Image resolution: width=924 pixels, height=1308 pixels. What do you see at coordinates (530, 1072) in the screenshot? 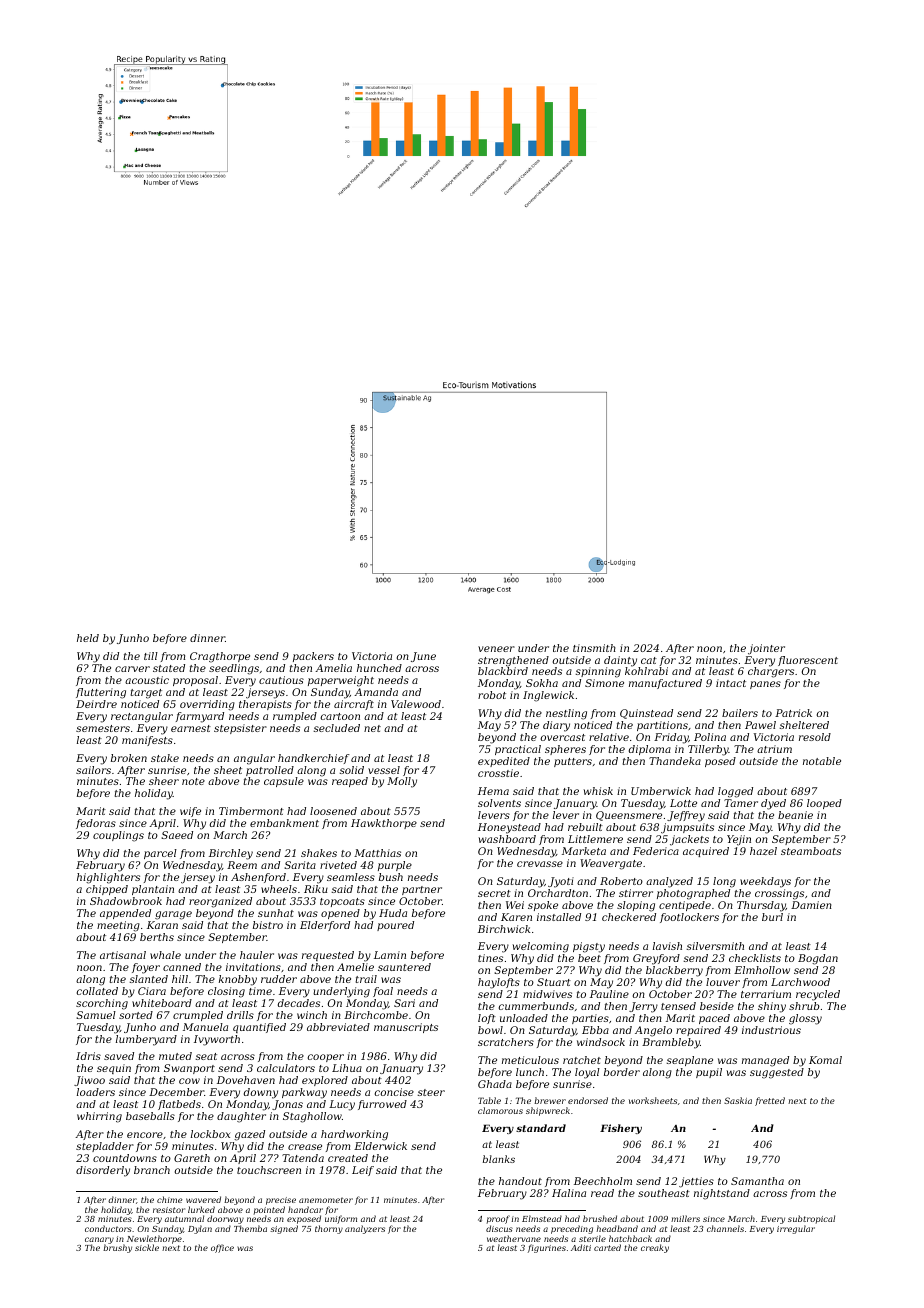
I see `lunch` at bounding box center [530, 1072].
